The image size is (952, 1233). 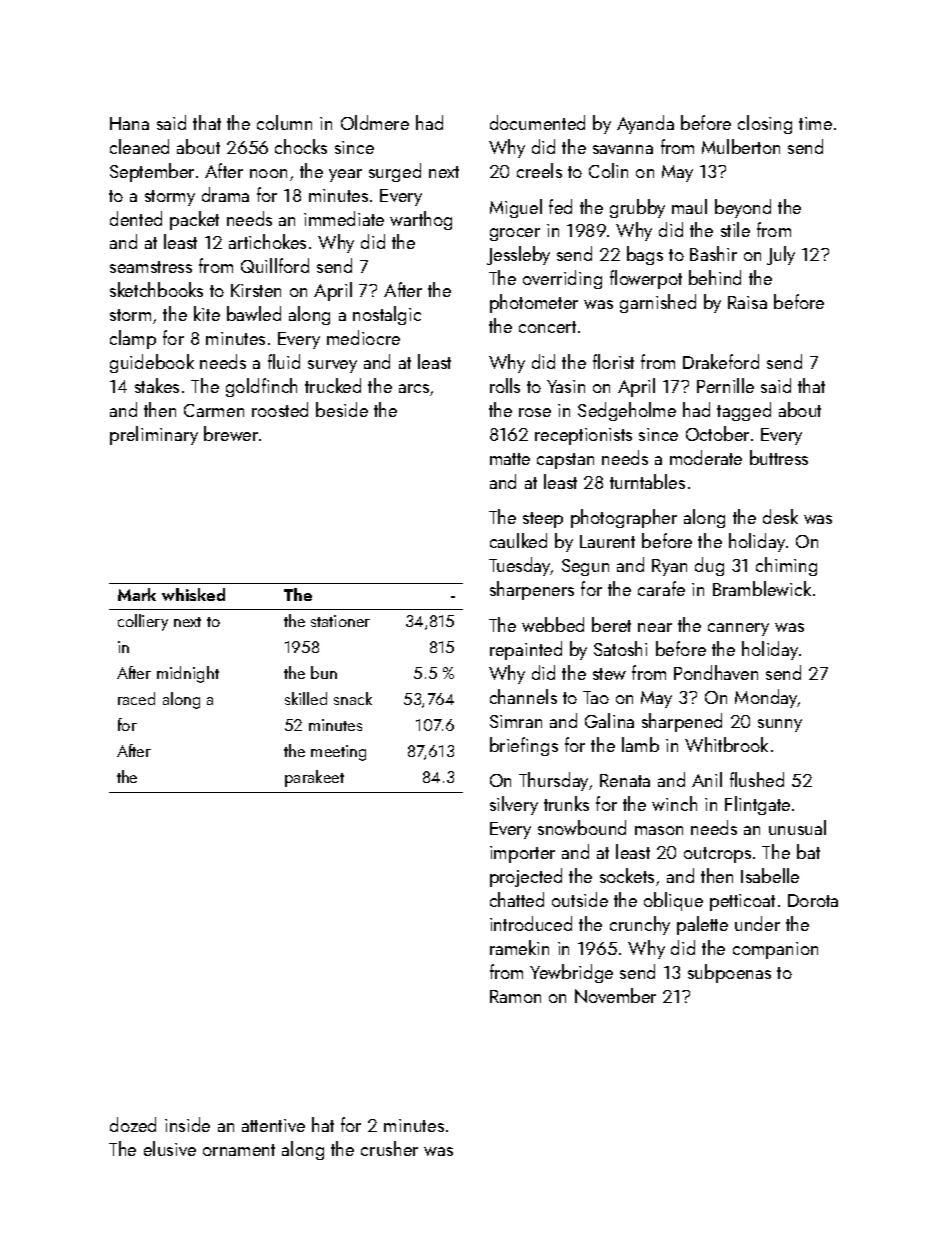 I want to click on elusive, so click(x=170, y=1148).
